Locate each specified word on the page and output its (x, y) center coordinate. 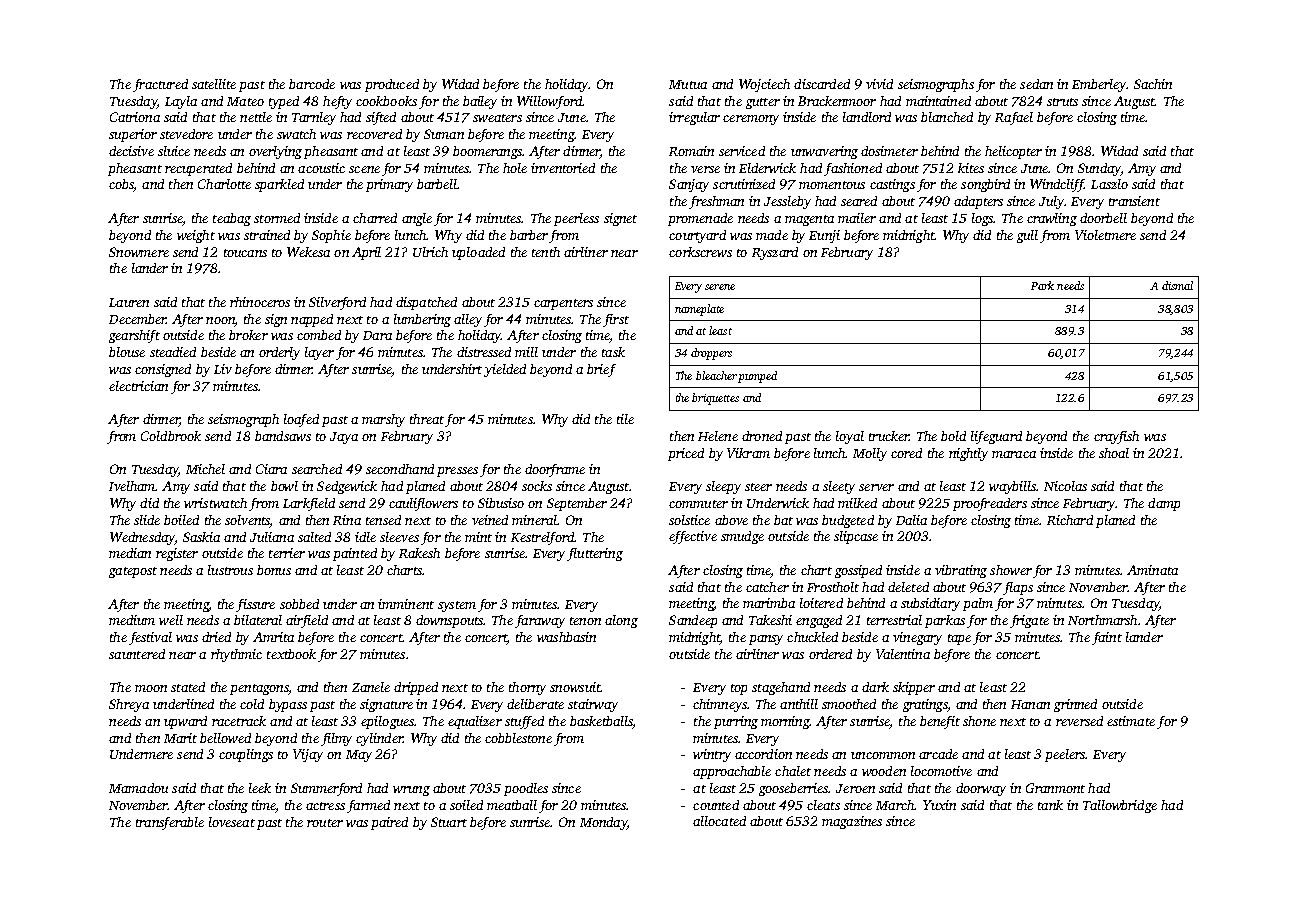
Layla (181, 102)
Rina (347, 520)
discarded (822, 84)
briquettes (715, 399)
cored (906, 453)
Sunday (1099, 169)
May (359, 756)
